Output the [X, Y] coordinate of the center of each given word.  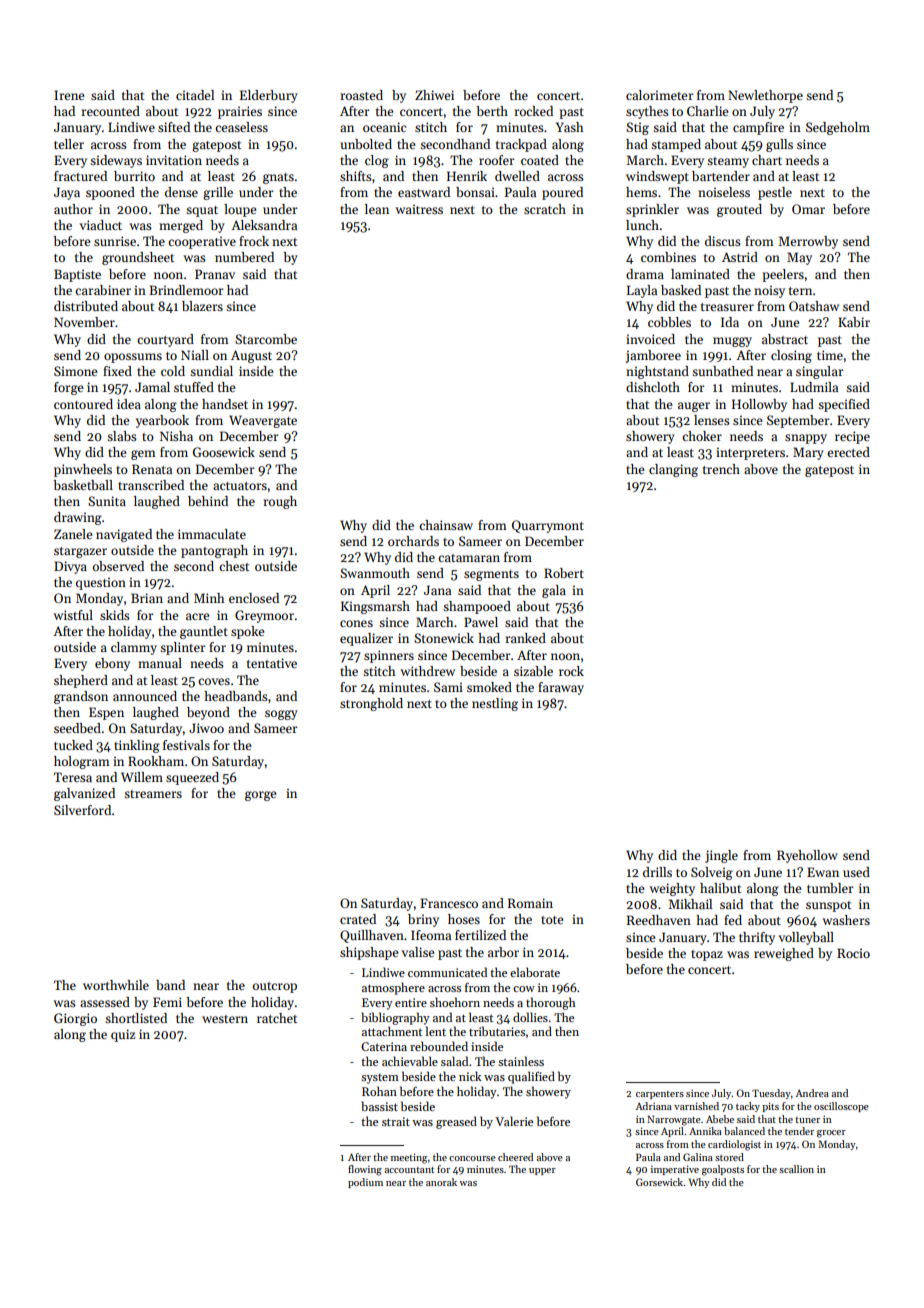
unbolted [366, 144]
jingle [721, 856]
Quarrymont [548, 526]
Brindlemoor [186, 290]
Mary [808, 453]
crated [358, 919]
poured [562, 193]
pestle [775, 193]
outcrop [275, 987]
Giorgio [75, 1019]
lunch [642, 225]
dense [181, 192]
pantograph [214, 551]
